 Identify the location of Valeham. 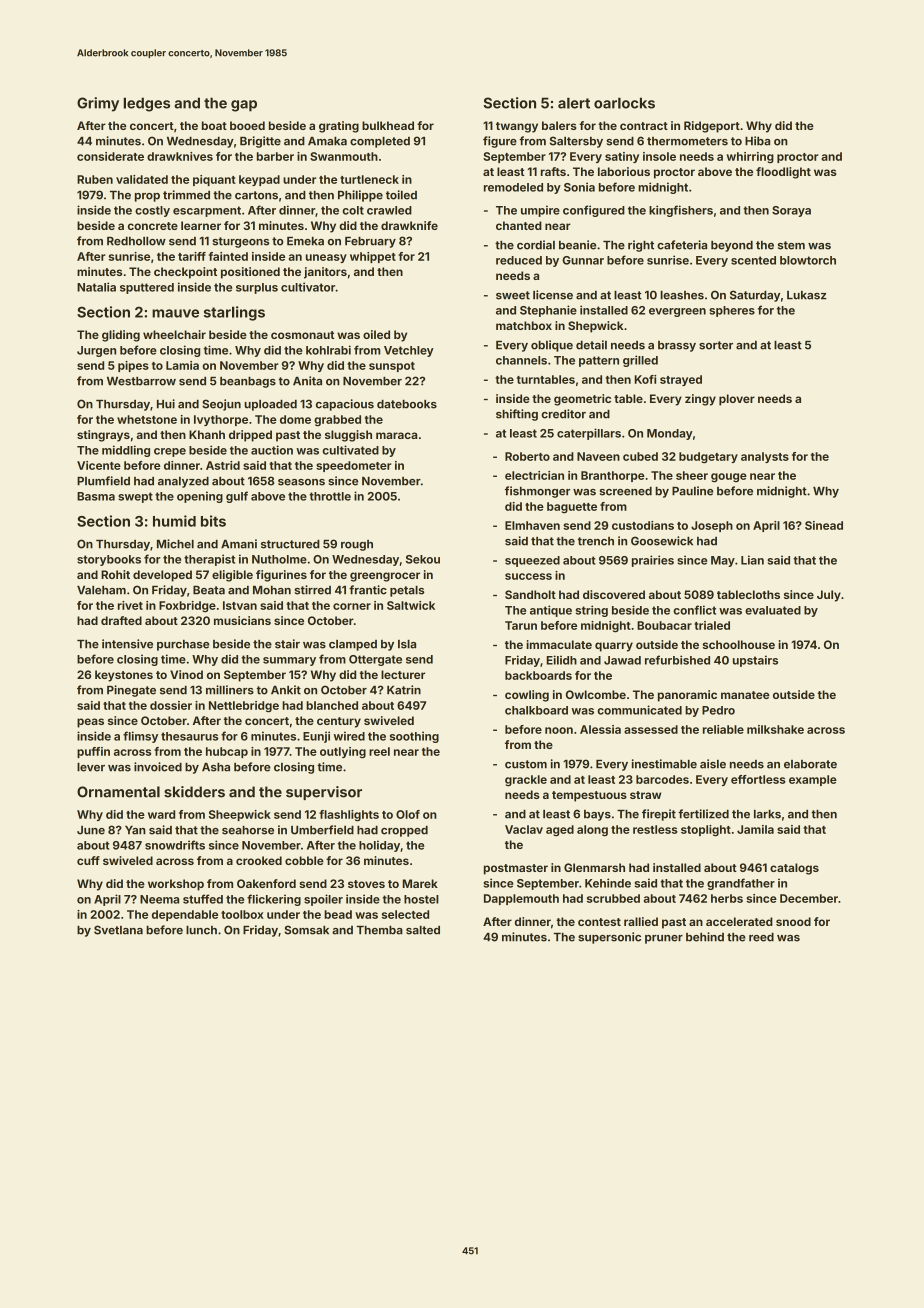
(101, 590).
